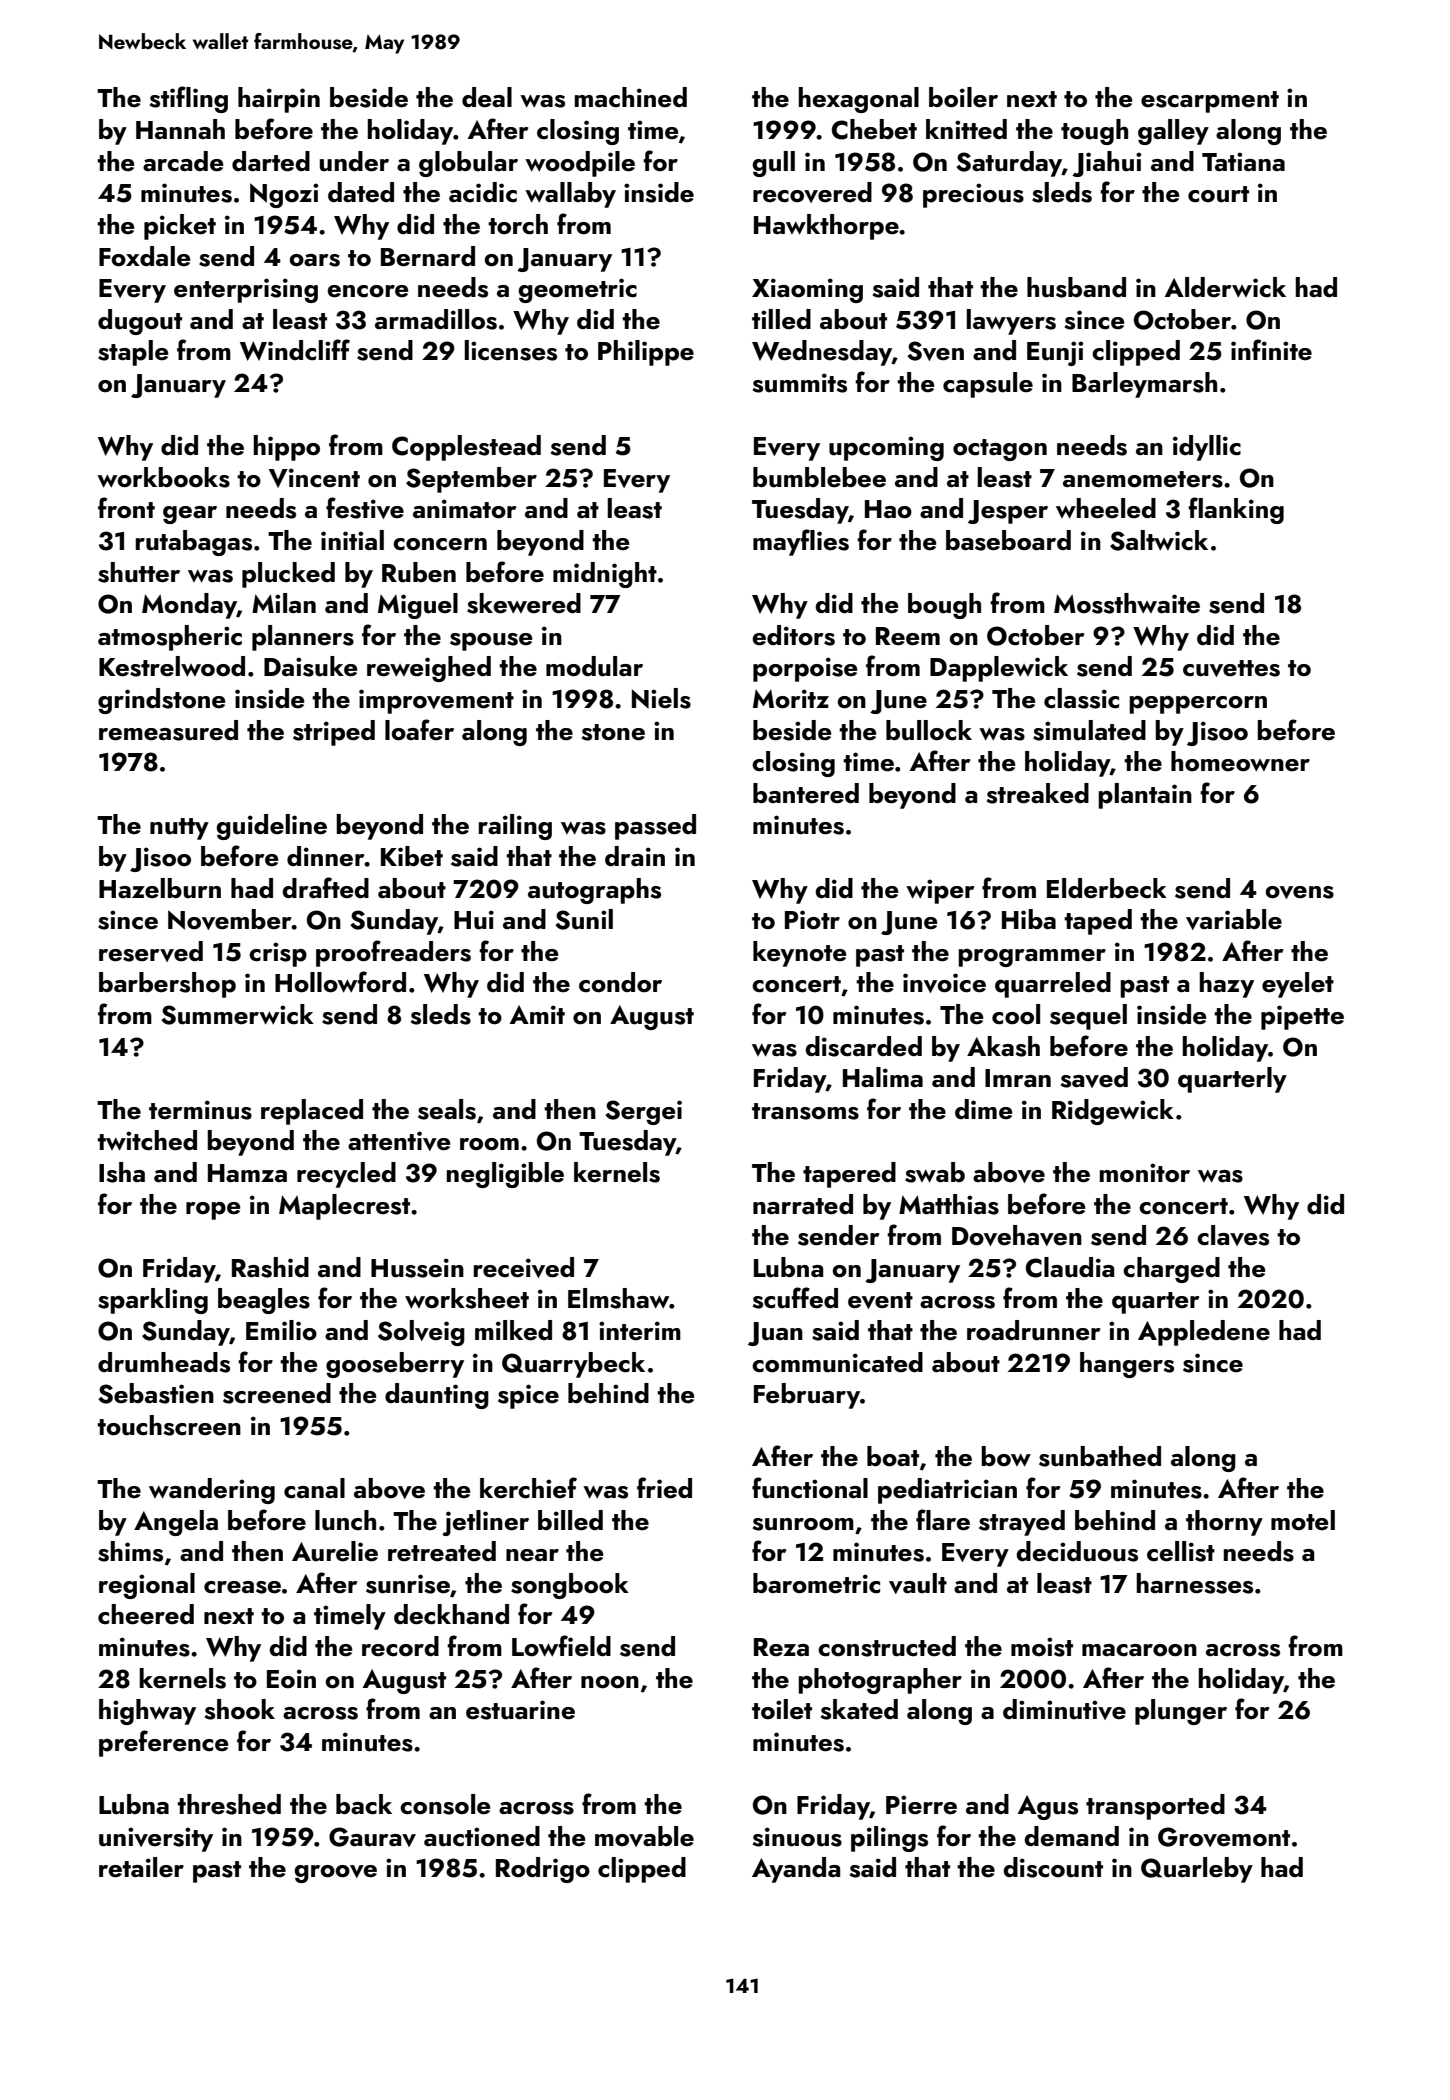 The height and width of the image is (2100, 1450). What do you see at coordinates (279, 100) in the image?
I see `hairpin` at bounding box center [279, 100].
